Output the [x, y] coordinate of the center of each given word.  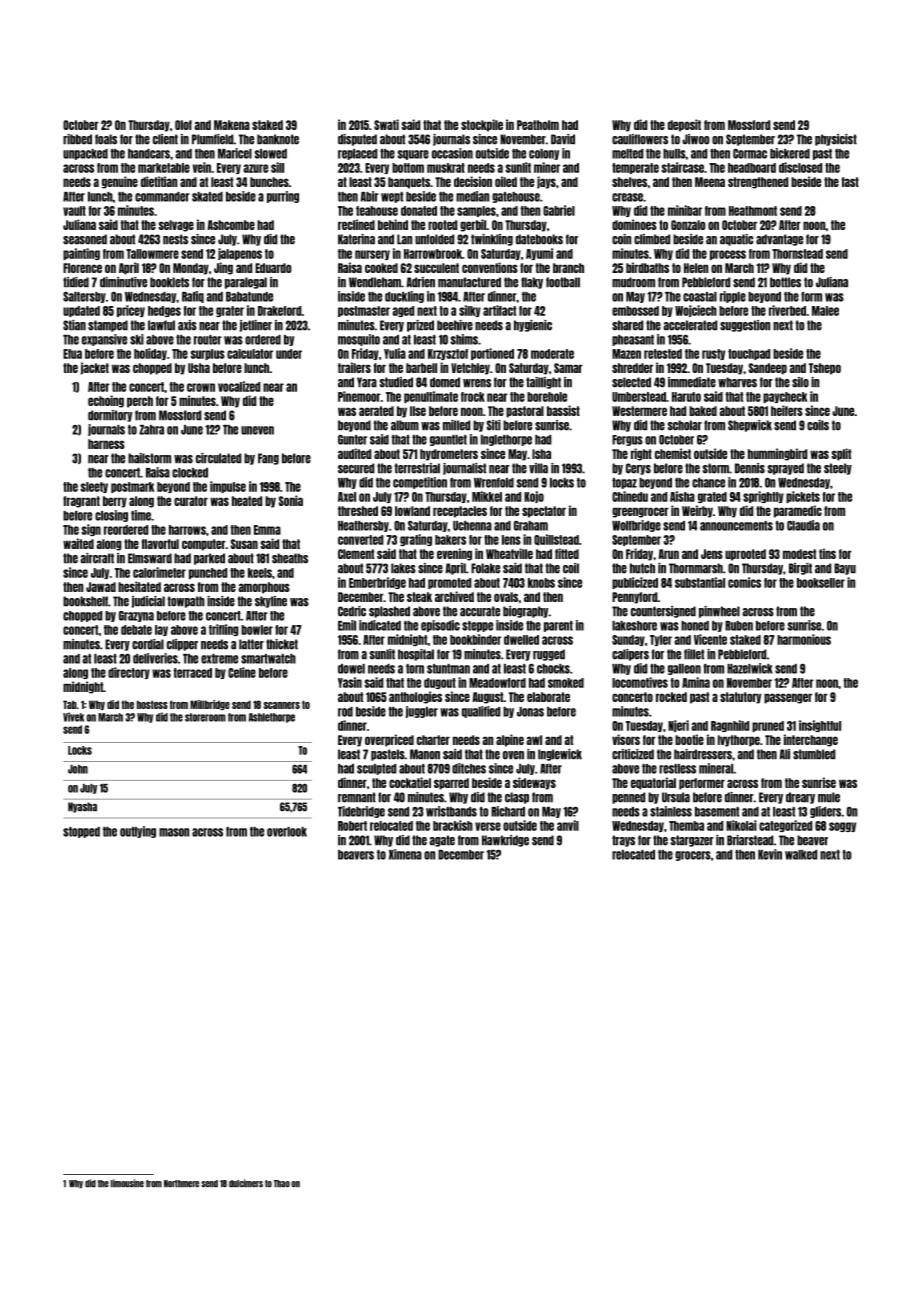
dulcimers [246, 1183]
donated [419, 211]
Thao [282, 1184]
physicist [836, 140]
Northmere [181, 1184]
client [165, 139]
